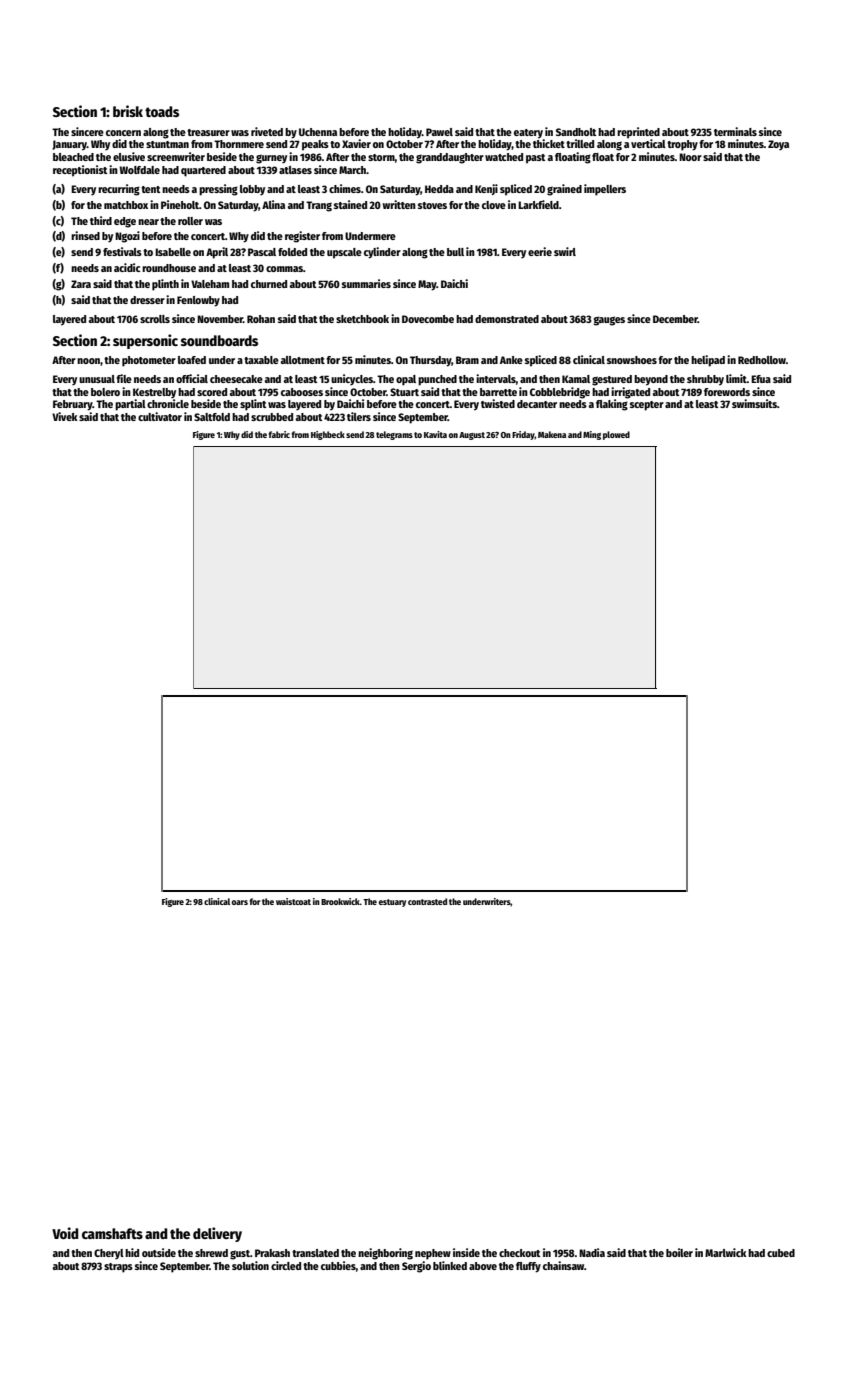  I want to click on swimsuits, so click(754, 403).
